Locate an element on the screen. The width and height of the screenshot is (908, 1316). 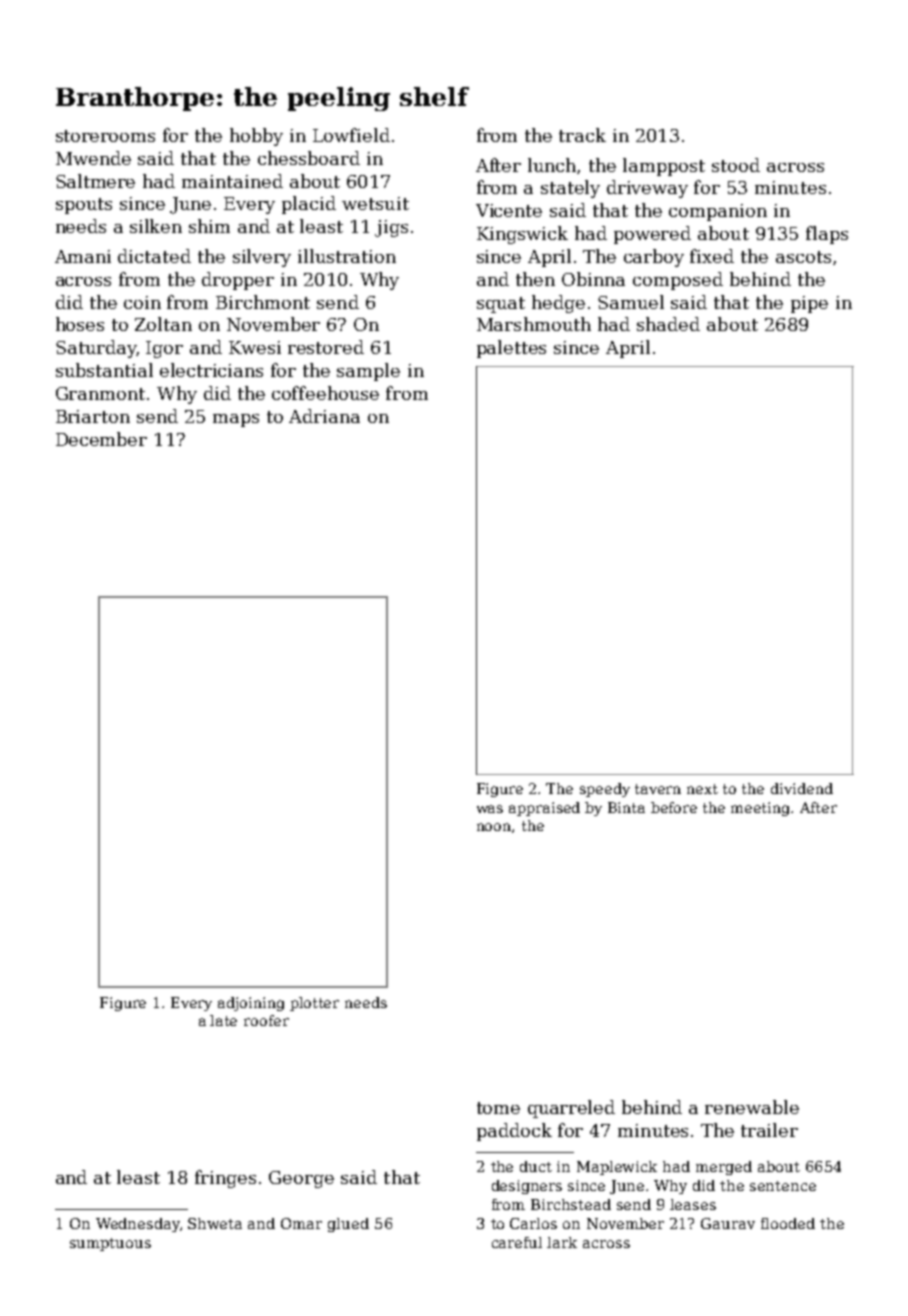
late is located at coordinates (223, 1020).
